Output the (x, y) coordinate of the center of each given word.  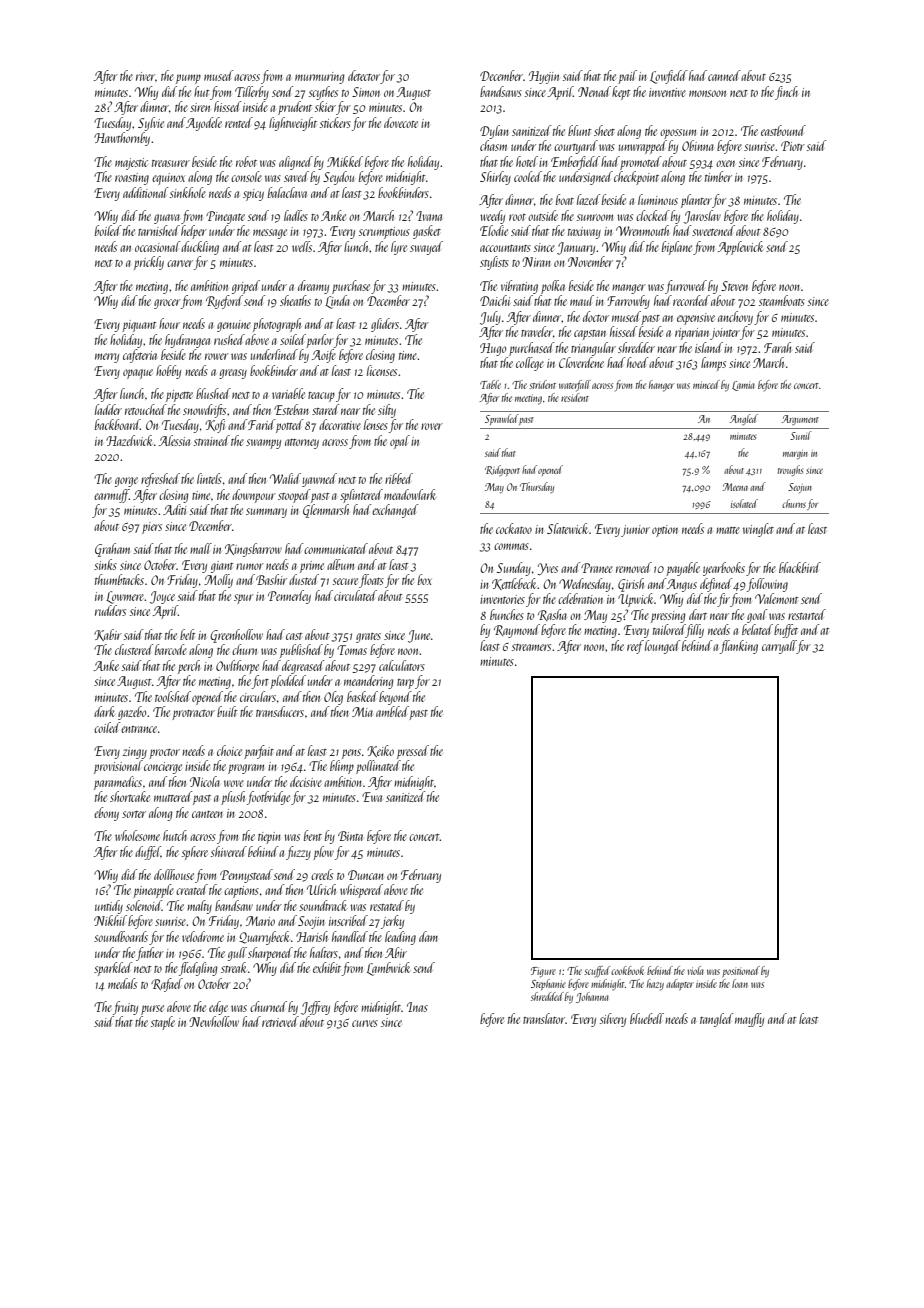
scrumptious (384, 233)
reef (635, 647)
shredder (636, 347)
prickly (149, 263)
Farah (777, 347)
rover (432, 426)
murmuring (320, 78)
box (425, 579)
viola (695, 970)
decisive (306, 781)
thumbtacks (119, 579)
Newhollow (214, 1021)
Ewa (372, 797)
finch (786, 93)
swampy (263, 444)
